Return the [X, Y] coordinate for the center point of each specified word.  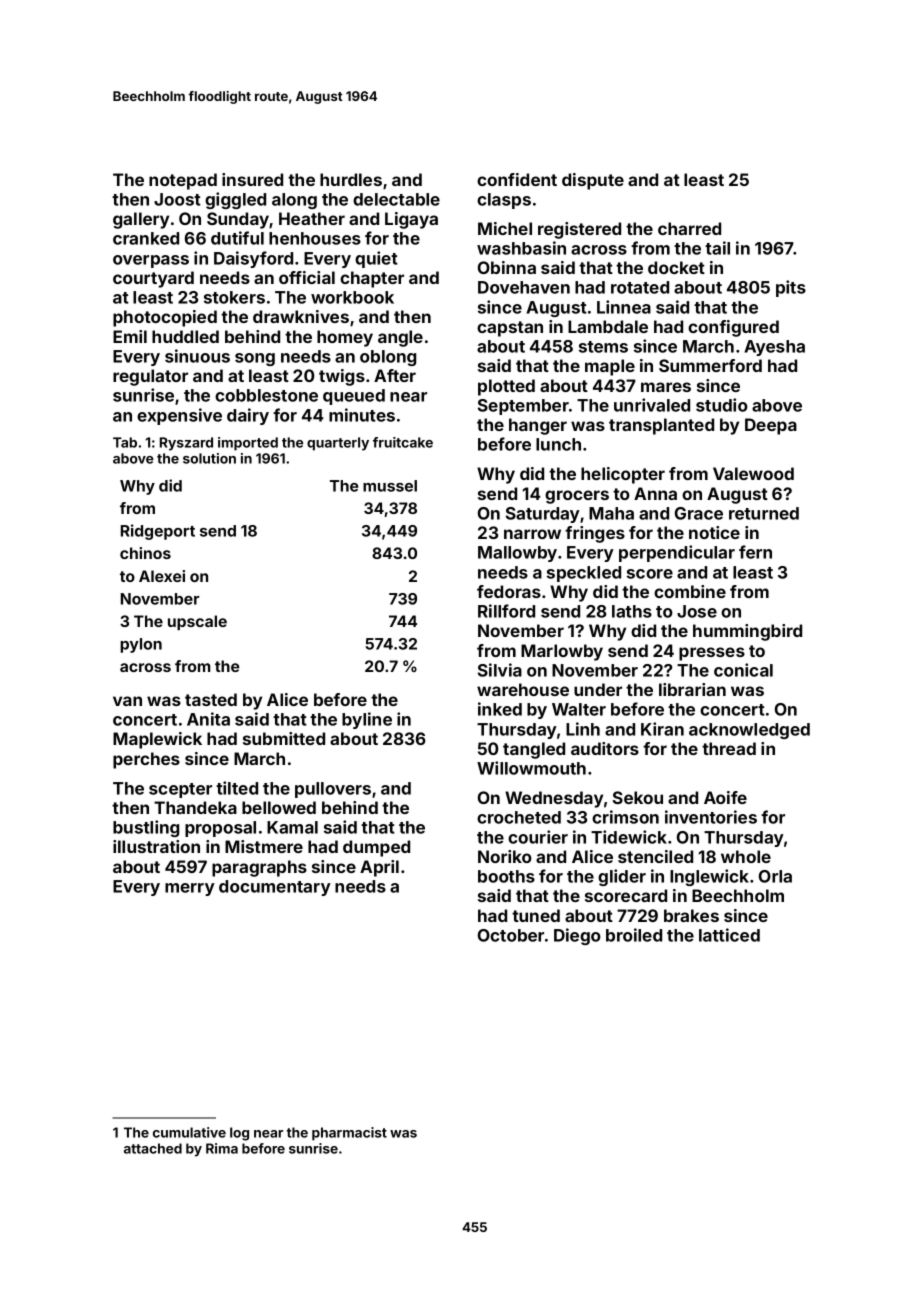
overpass [151, 261]
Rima [222, 1148]
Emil [130, 336]
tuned [536, 915]
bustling [146, 828]
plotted [506, 387]
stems [603, 347]
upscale [197, 622]
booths [506, 876]
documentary [275, 888]
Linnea [624, 307]
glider [622, 877]
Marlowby [562, 652]
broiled [634, 935]
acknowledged [749, 731]
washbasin [521, 248]
